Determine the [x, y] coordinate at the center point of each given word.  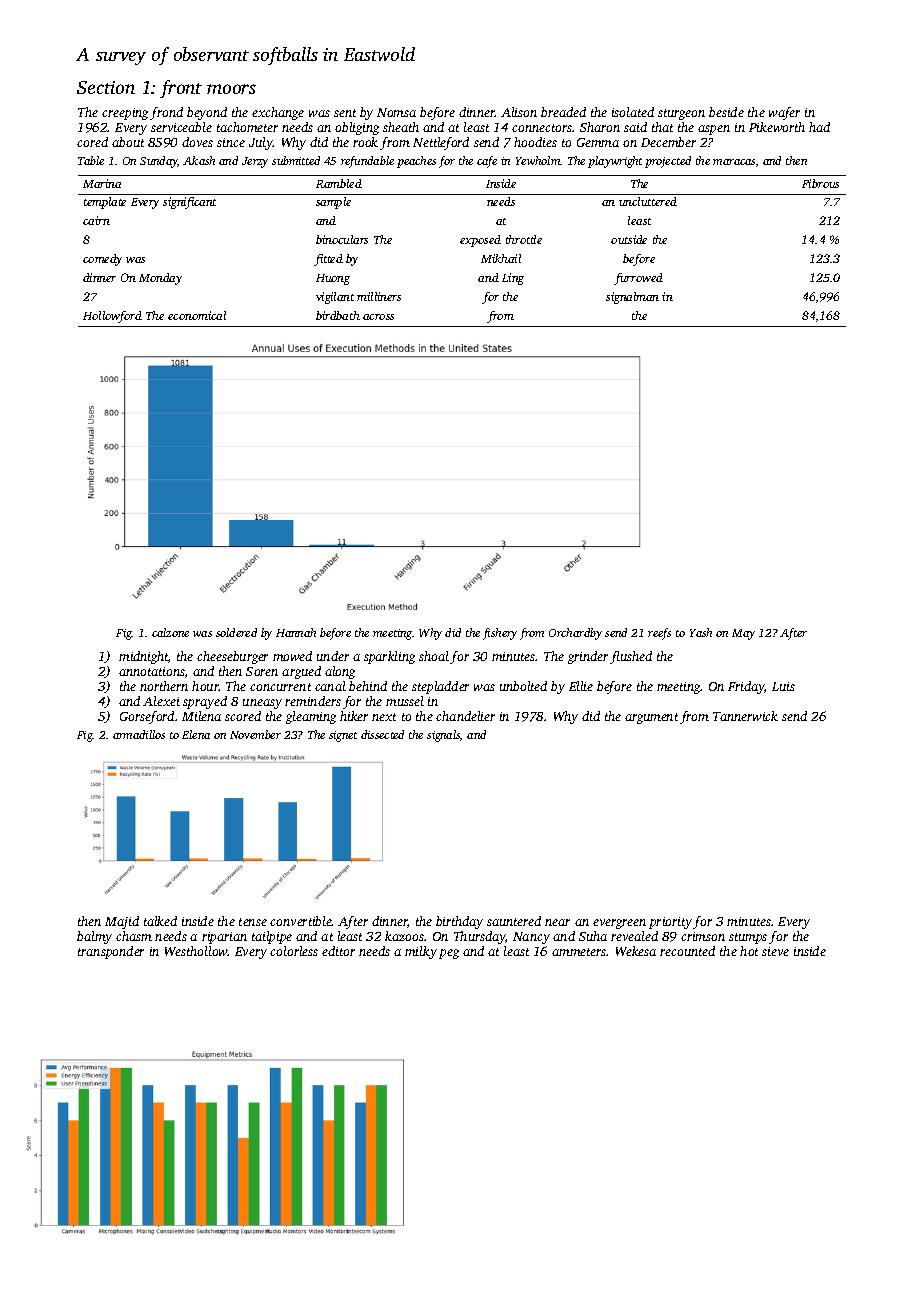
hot [749, 951]
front [181, 89]
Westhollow [196, 951]
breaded [563, 112]
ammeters [579, 952]
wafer [784, 113]
